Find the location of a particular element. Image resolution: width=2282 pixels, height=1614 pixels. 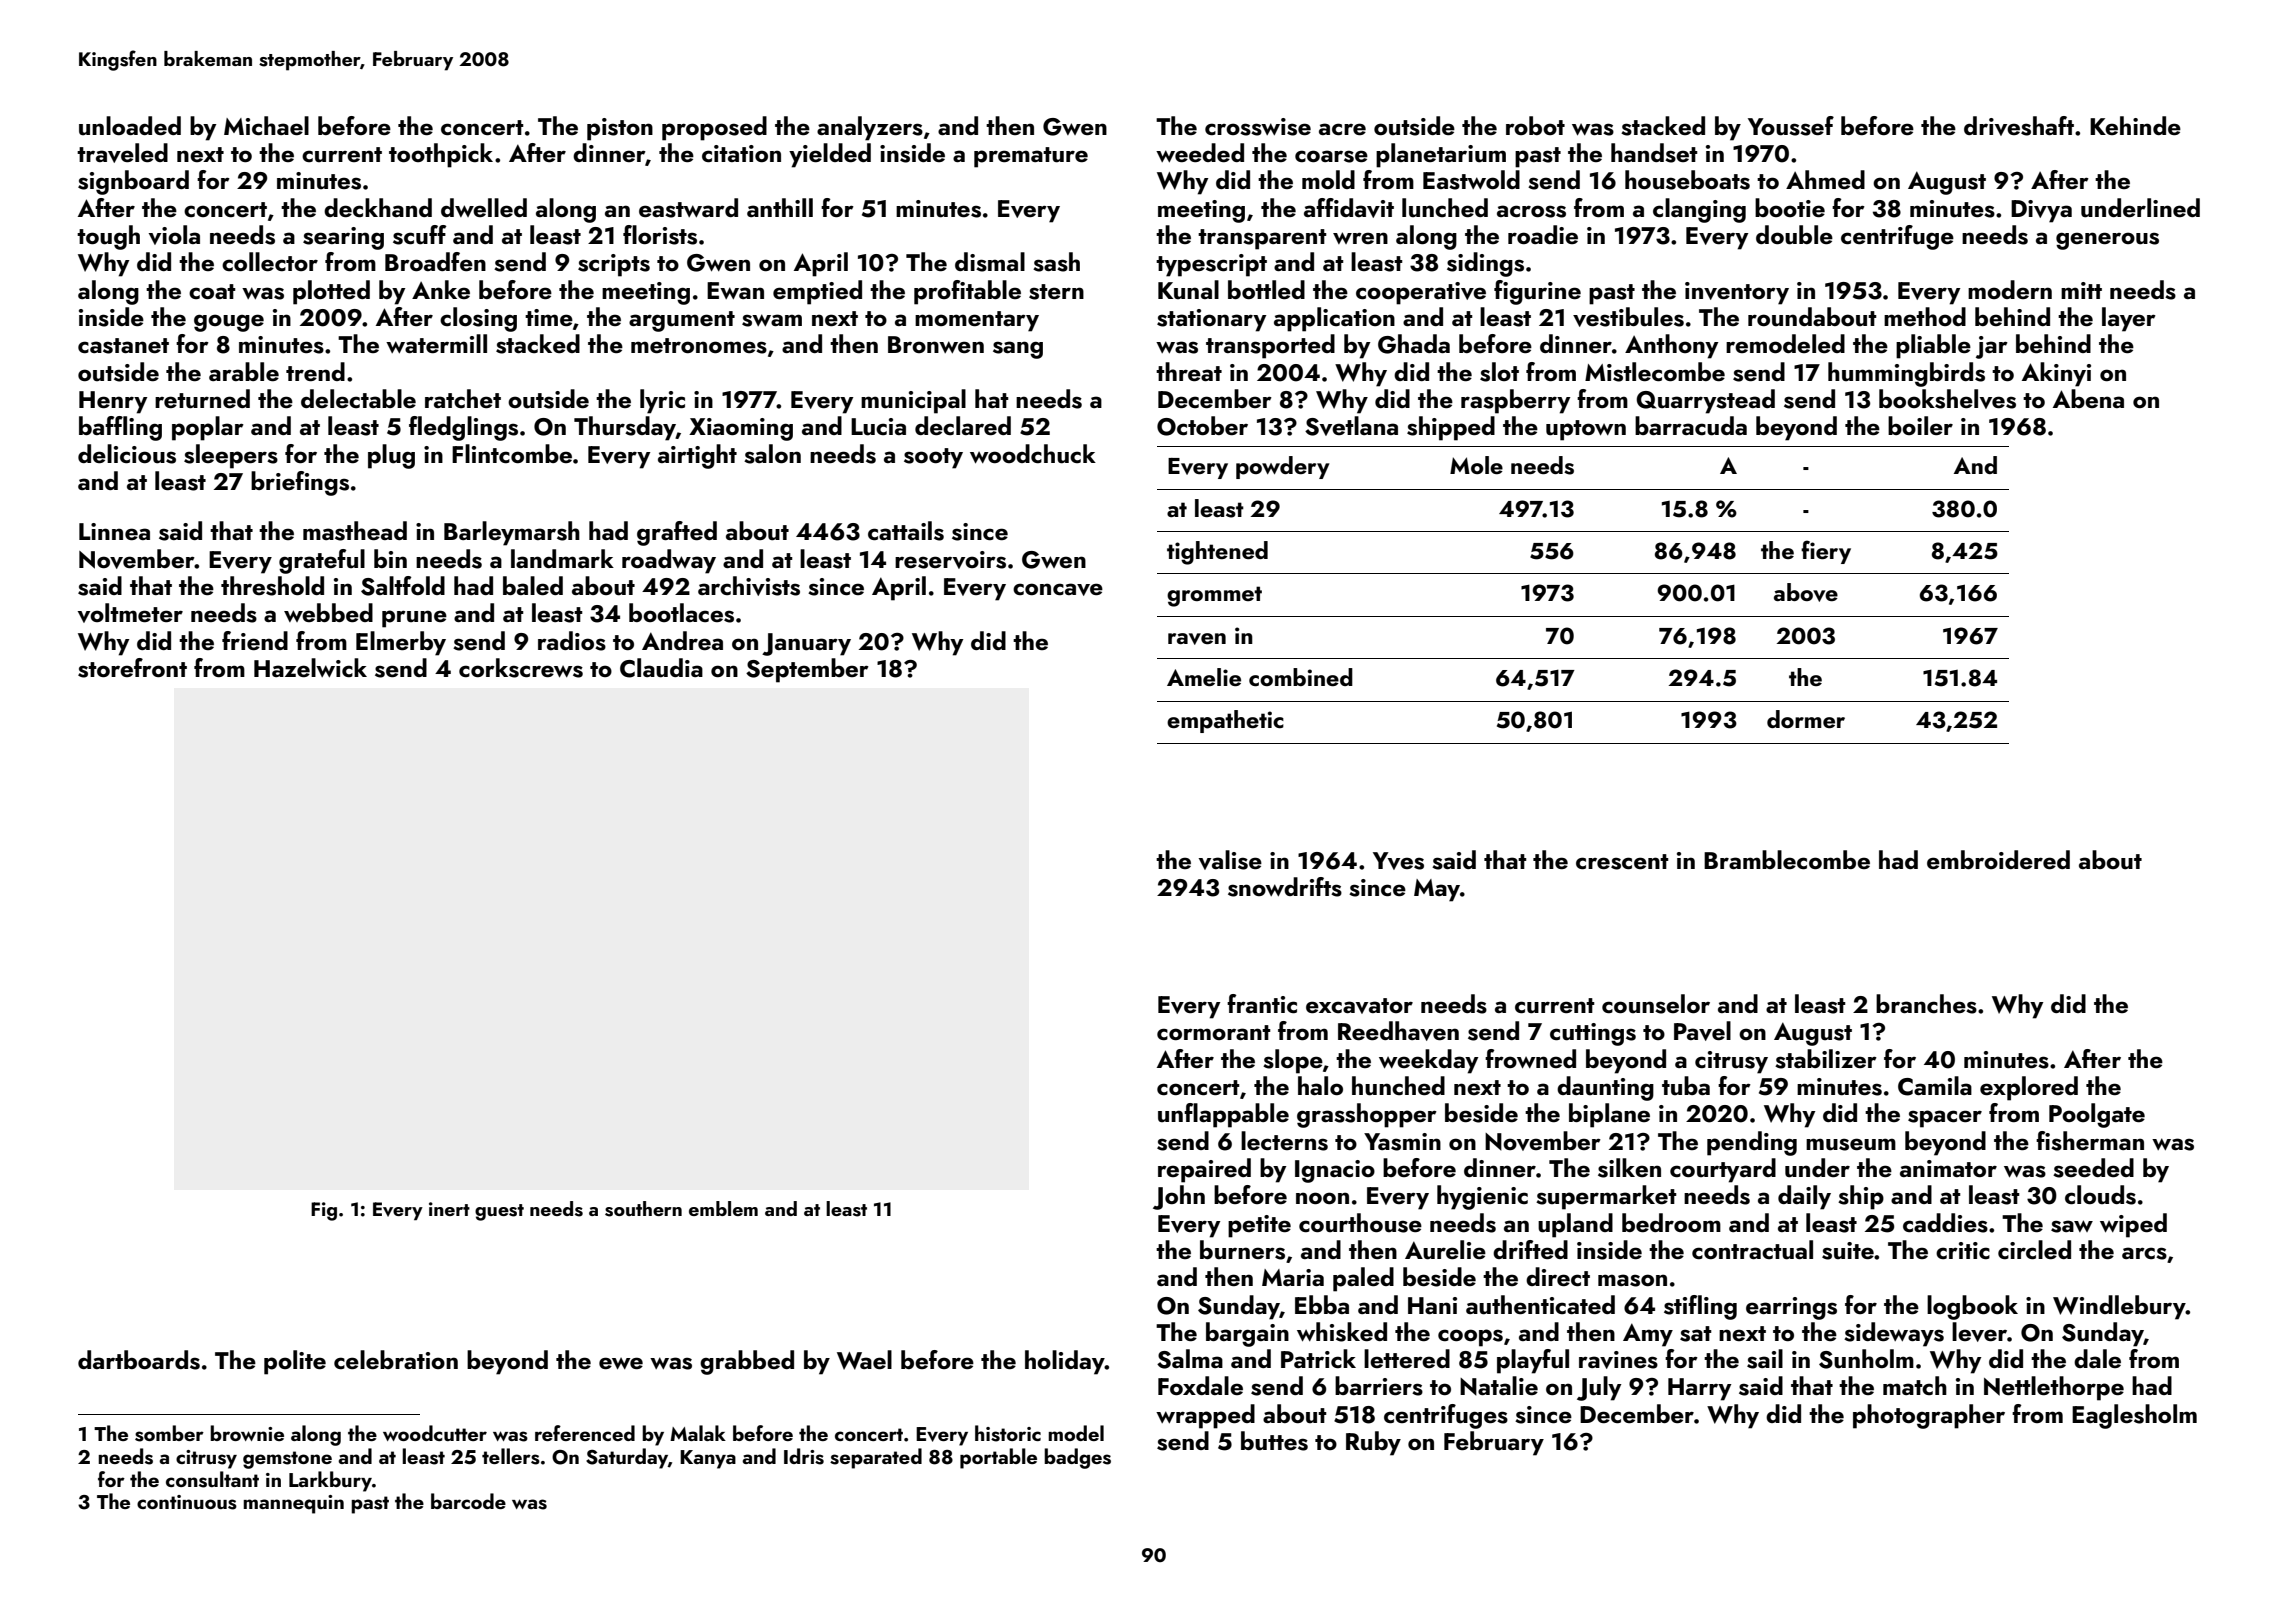

burners is located at coordinates (1242, 1250).
